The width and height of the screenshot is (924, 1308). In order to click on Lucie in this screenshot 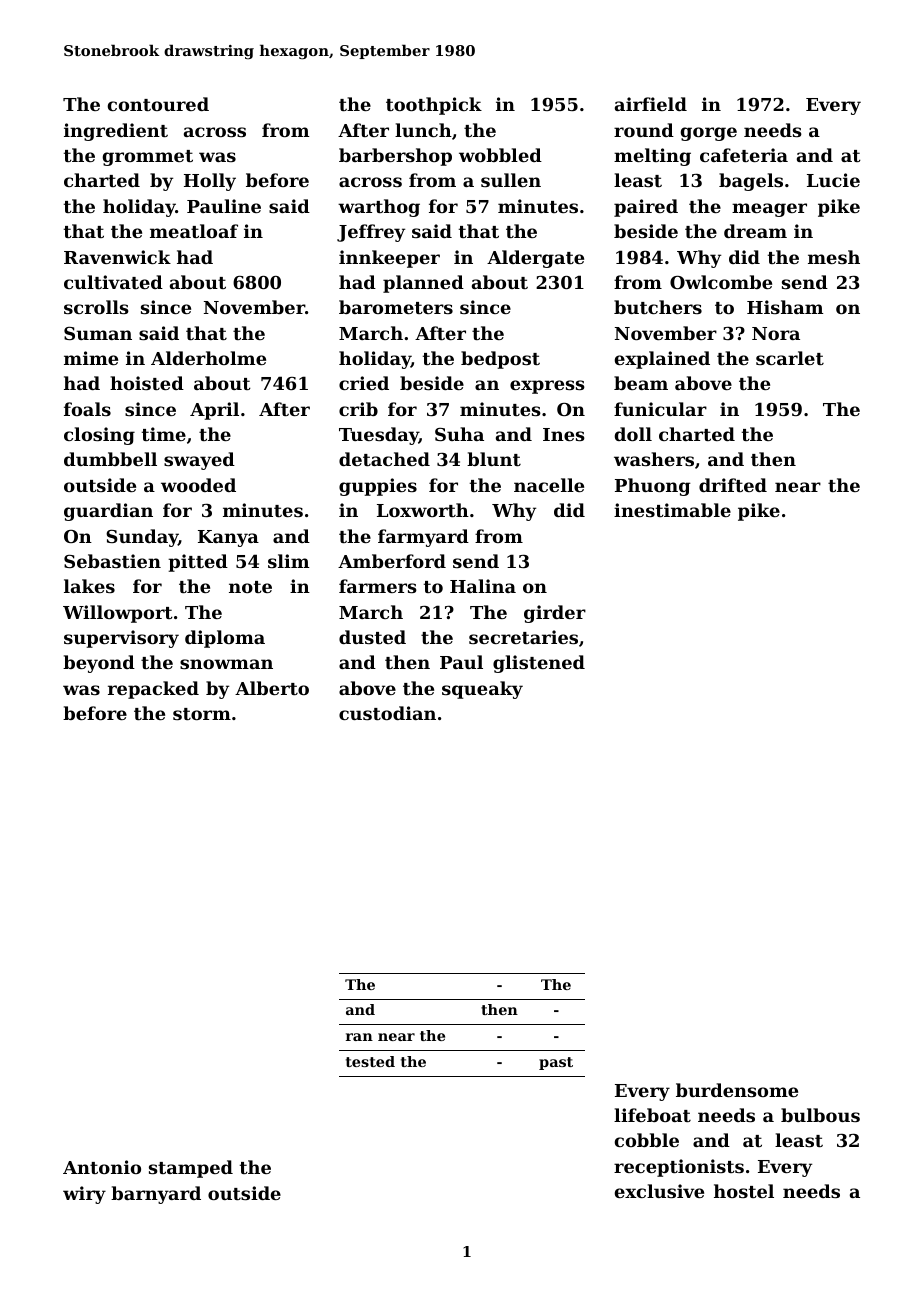, I will do `click(833, 180)`.
